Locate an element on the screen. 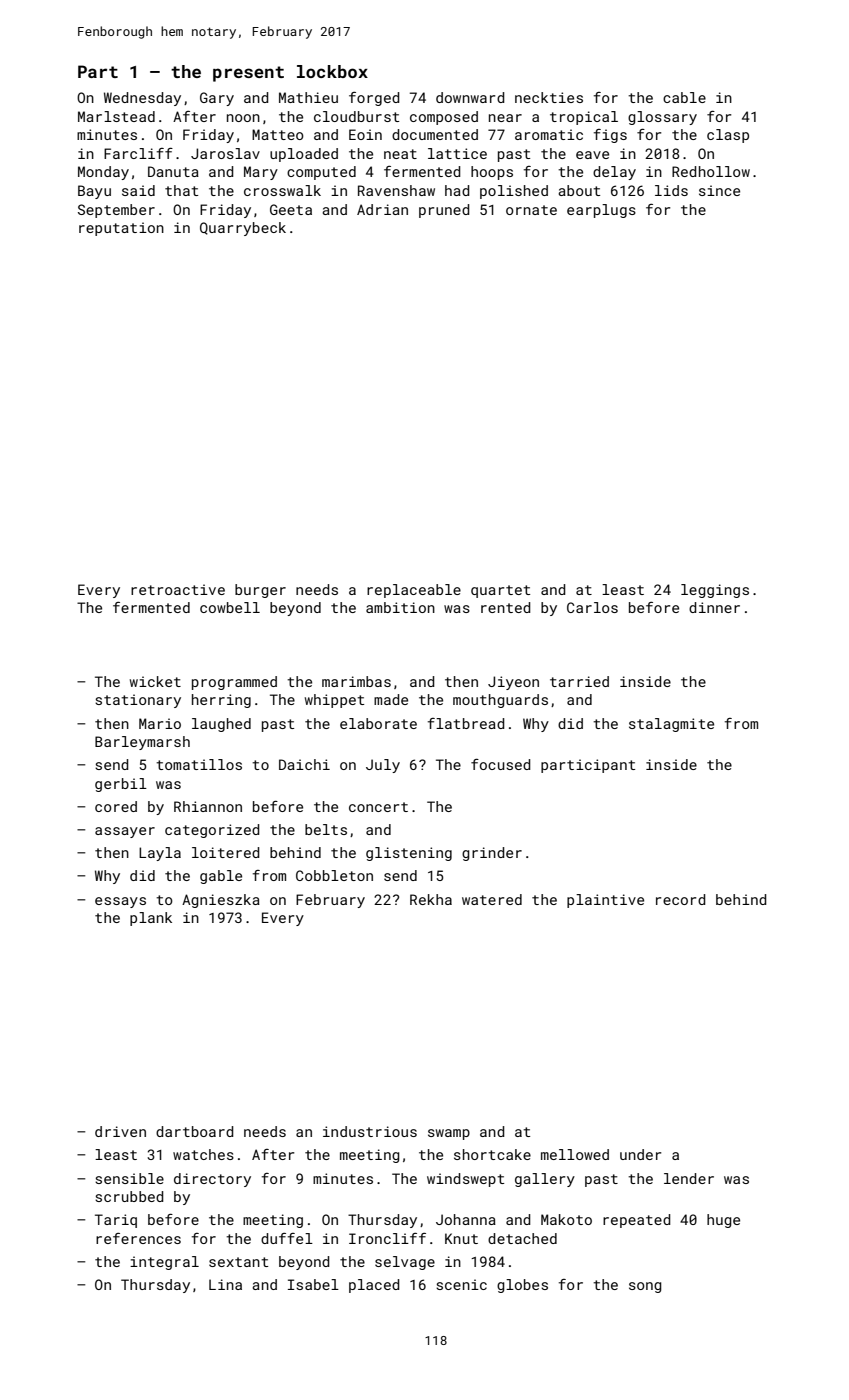 Image resolution: width=849 pixels, height=1400 pixels. lockbox is located at coordinates (332, 71).
